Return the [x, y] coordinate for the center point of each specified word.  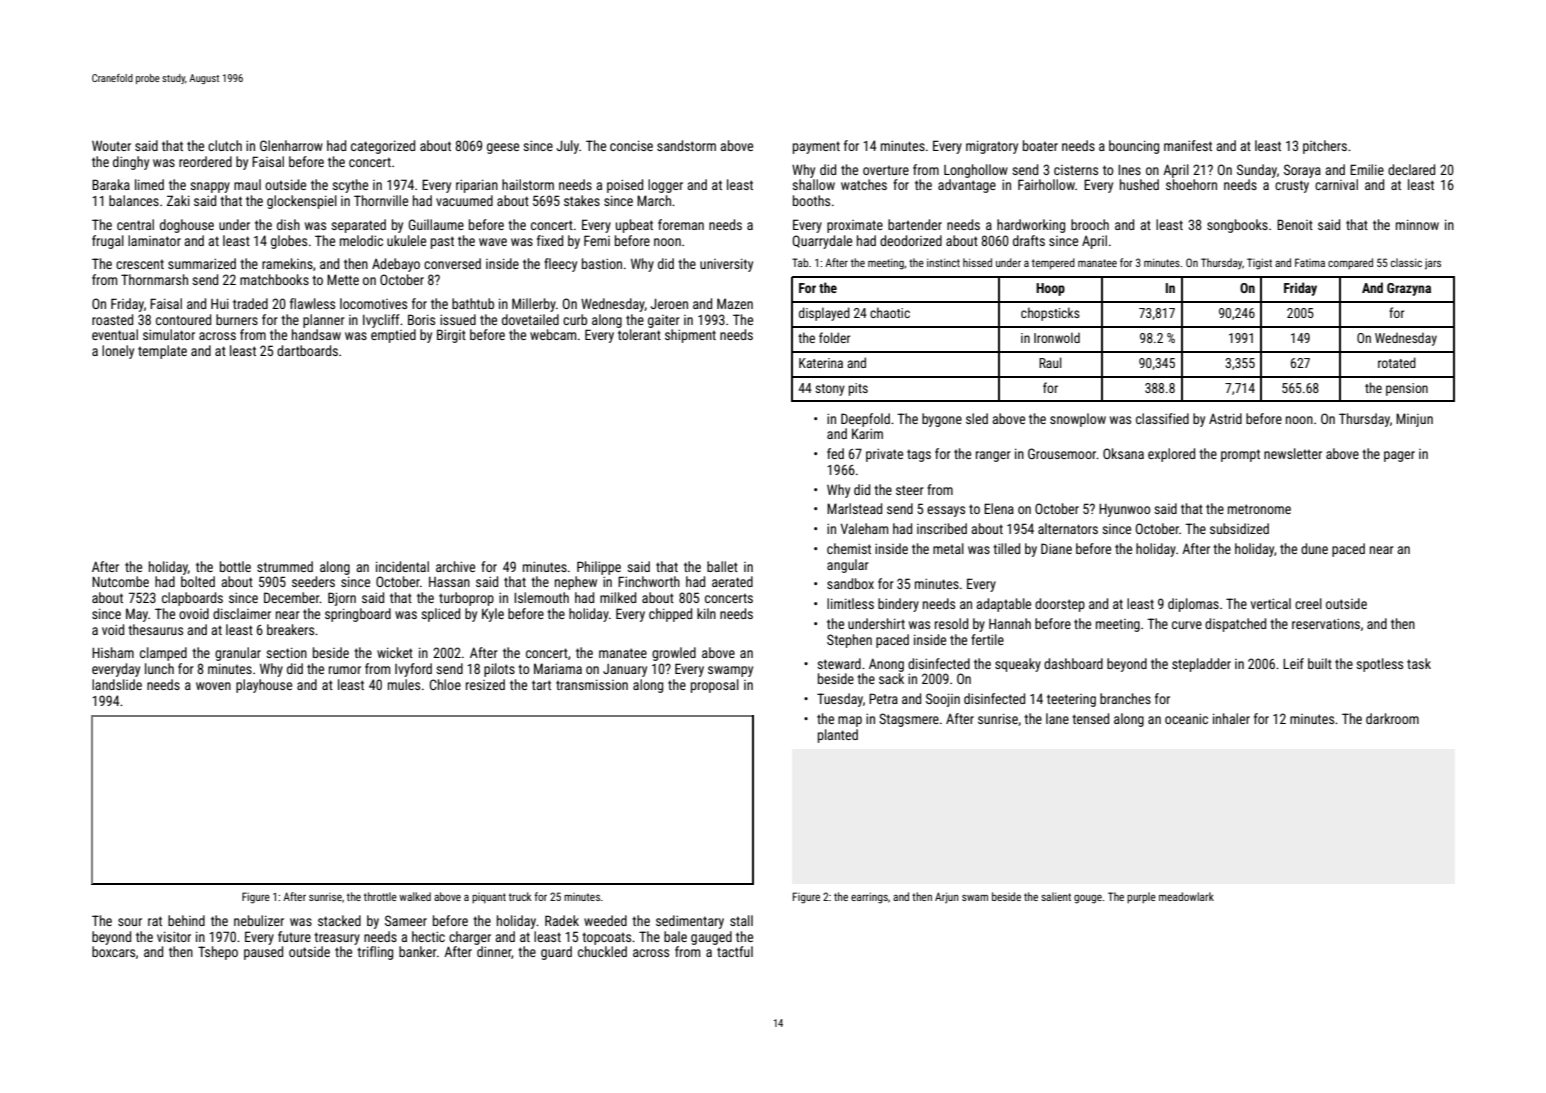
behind [186, 920]
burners [237, 319]
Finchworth [649, 581]
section [286, 652]
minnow [1417, 224]
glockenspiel [302, 202]
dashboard [1073, 663]
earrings [869, 898]
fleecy [560, 265]
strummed [285, 566]
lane [1057, 718]
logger [665, 186]
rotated [1397, 362]
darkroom [1392, 718]
